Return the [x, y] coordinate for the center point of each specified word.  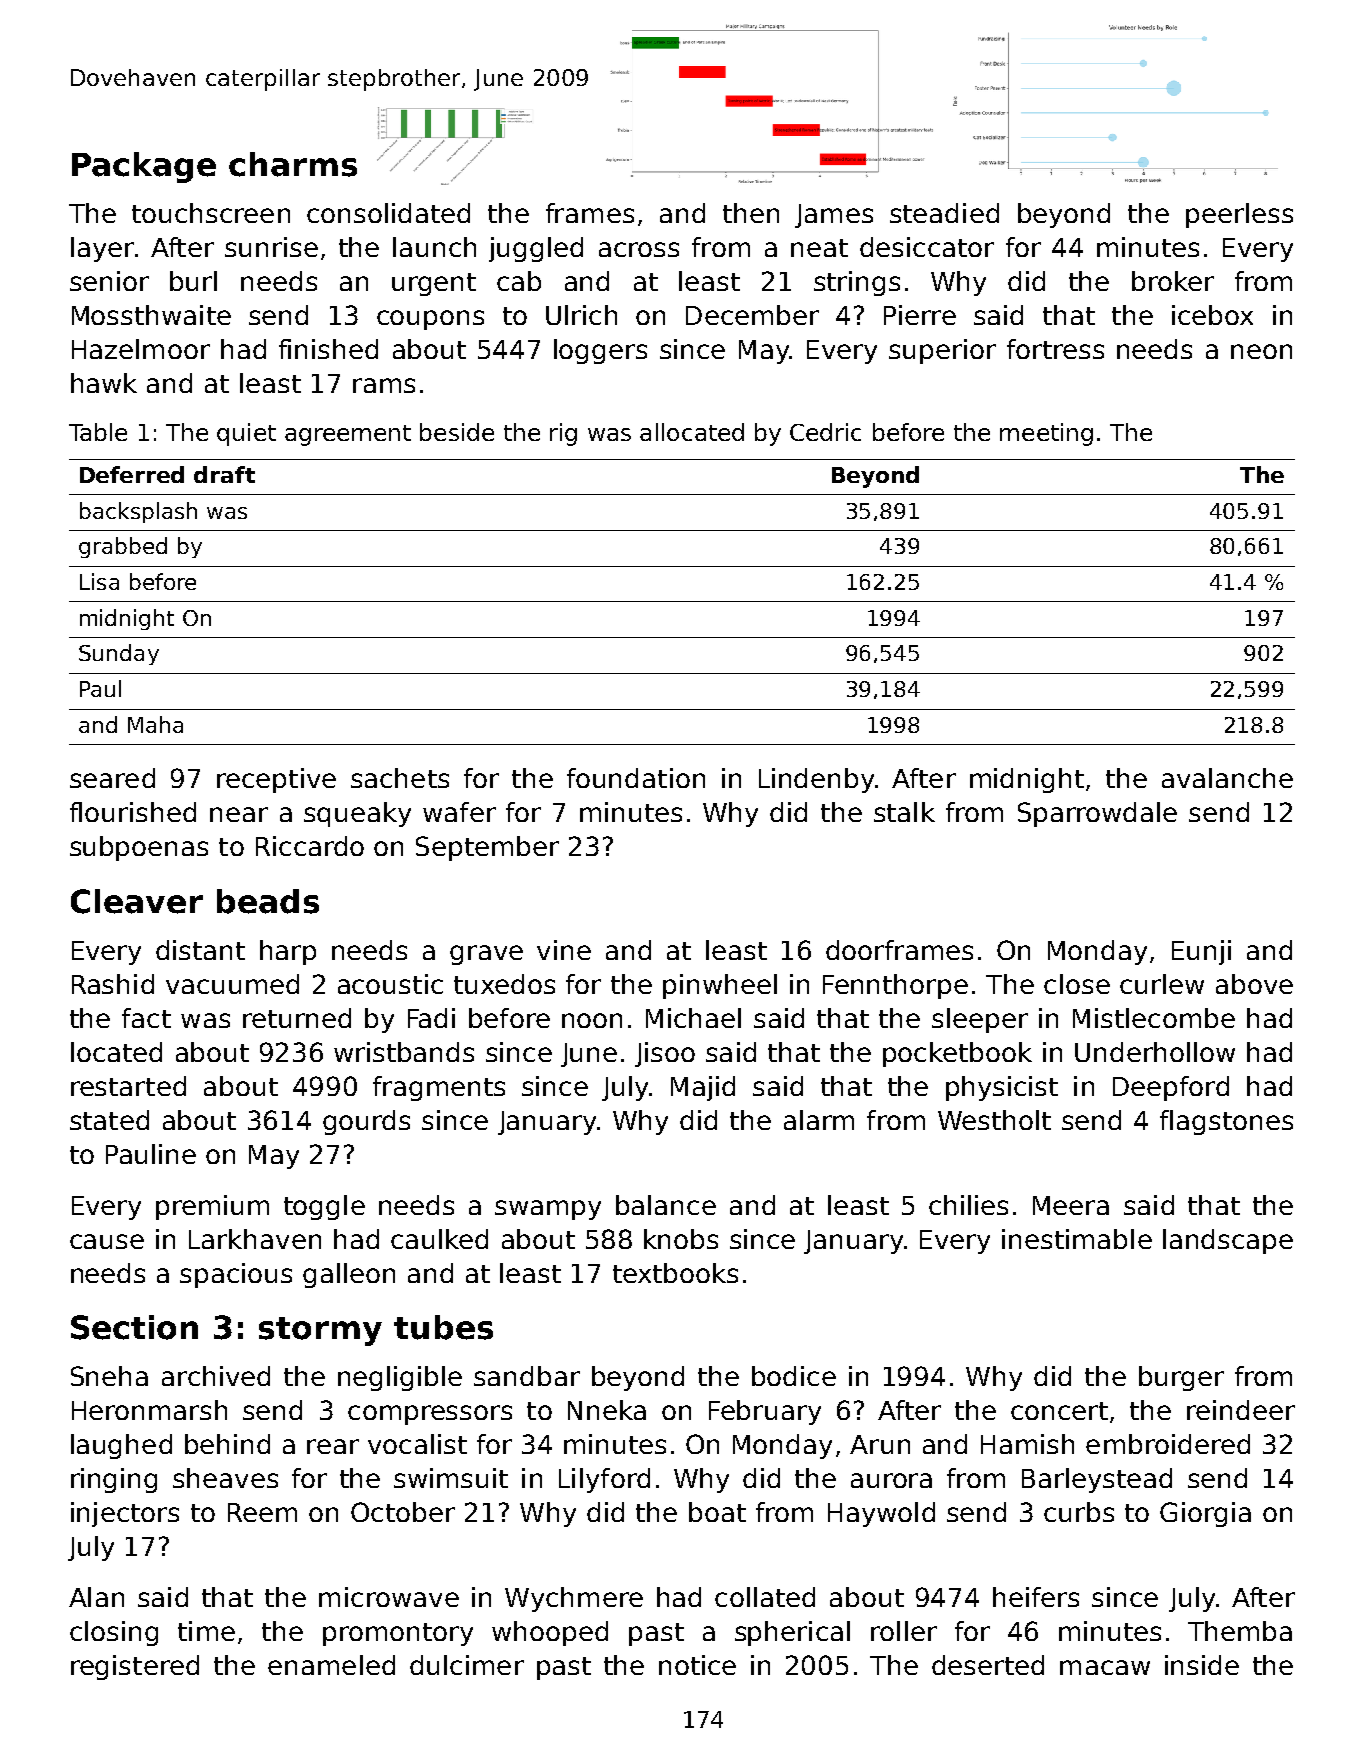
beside [457, 432]
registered [135, 1667]
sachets [400, 778]
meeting [1046, 434]
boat [717, 1512]
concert [1059, 1411]
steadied [944, 213]
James [834, 216]
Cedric [825, 432]
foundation [636, 778]
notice [697, 1665]
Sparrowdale [1097, 814]
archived [216, 1376]
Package [144, 167]
